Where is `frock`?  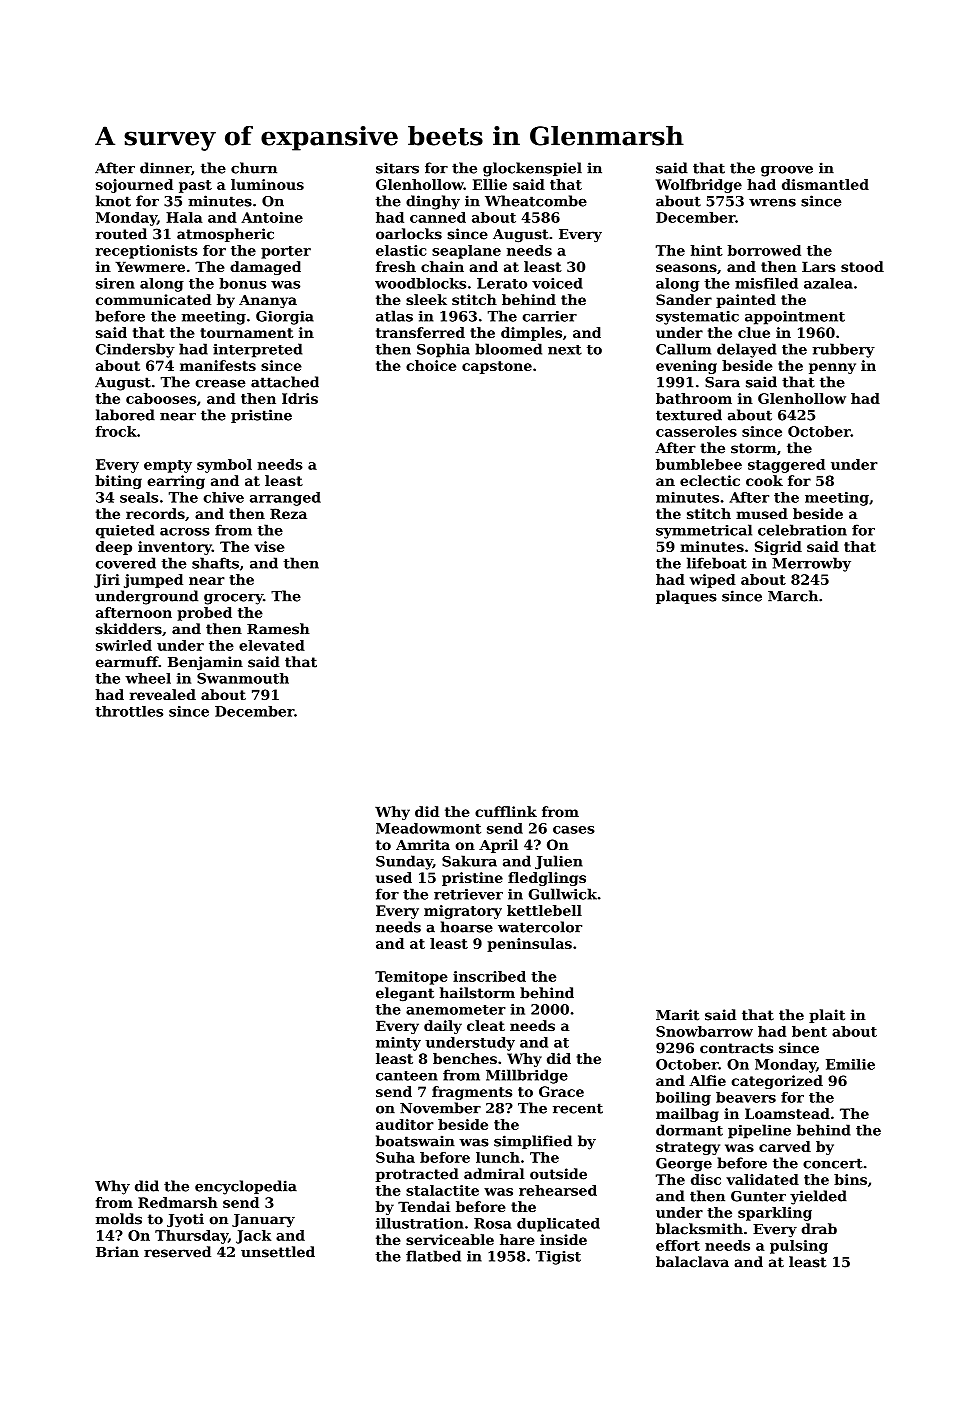
frock is located at coordinates (116, 431).
